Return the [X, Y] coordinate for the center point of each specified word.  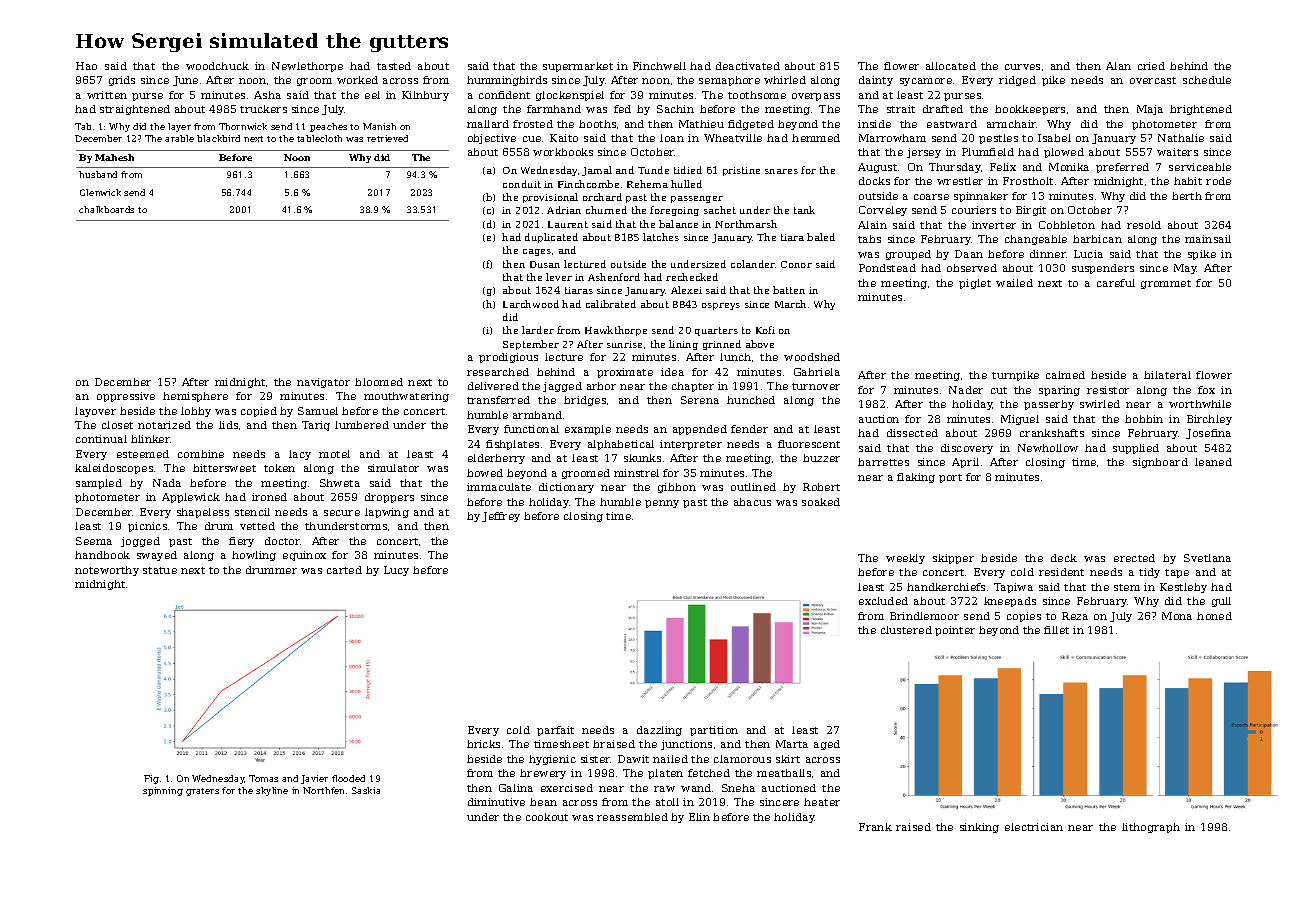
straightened [135, 110]
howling [254, 556]
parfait [555, 731]
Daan [969, 254]
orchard [602, 197]
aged [827, 745]
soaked [821, 502]
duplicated [551, 238]
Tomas [263, 778]
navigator [323, 383]
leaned [1213, 462]
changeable [1036, 240]
